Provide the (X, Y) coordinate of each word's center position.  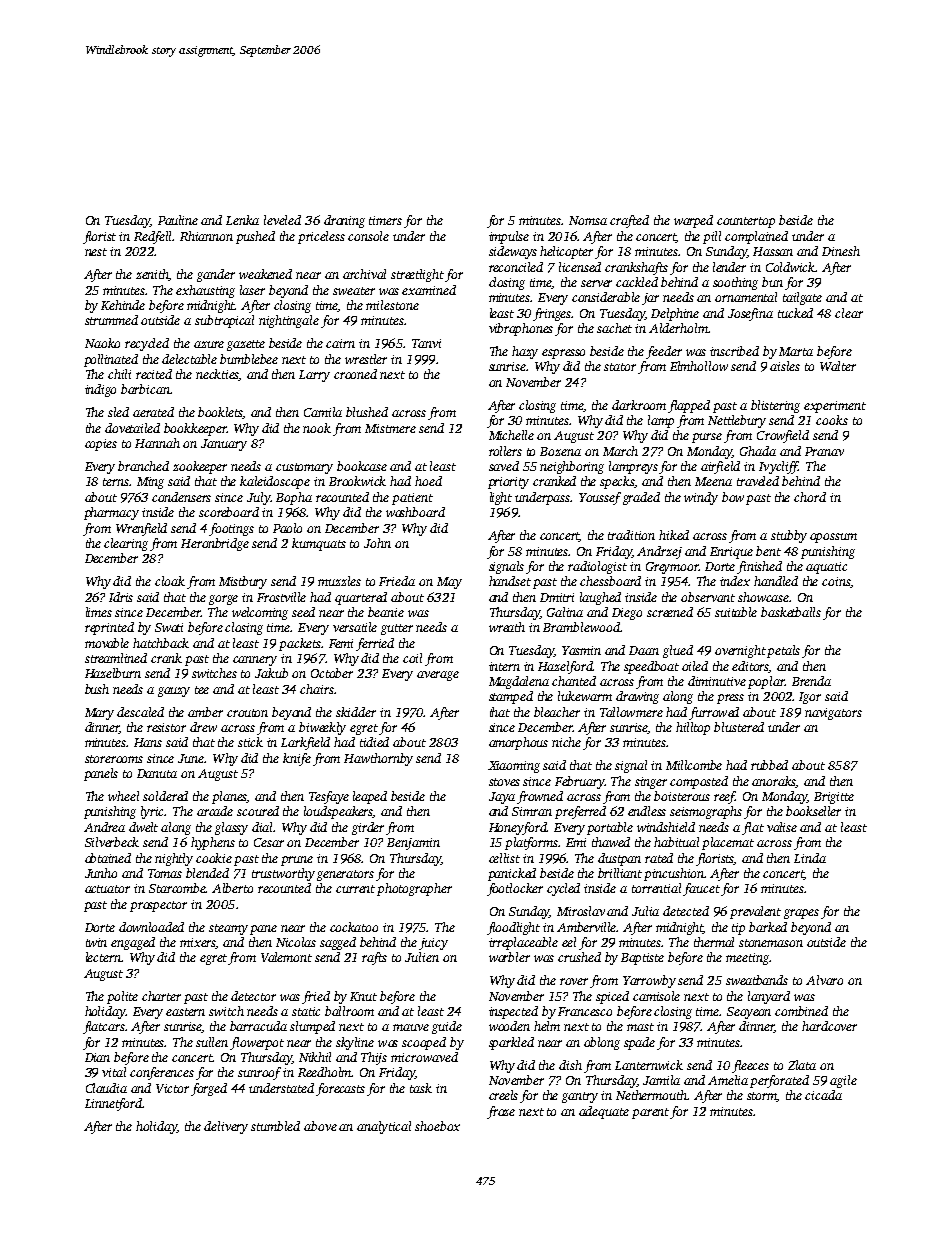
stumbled (275, 1126)
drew (203, 727)
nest (96, 252)
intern (504, 666)
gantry (580, 1097)
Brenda (811, 681)
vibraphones (521, 329)
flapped (689, 406)
